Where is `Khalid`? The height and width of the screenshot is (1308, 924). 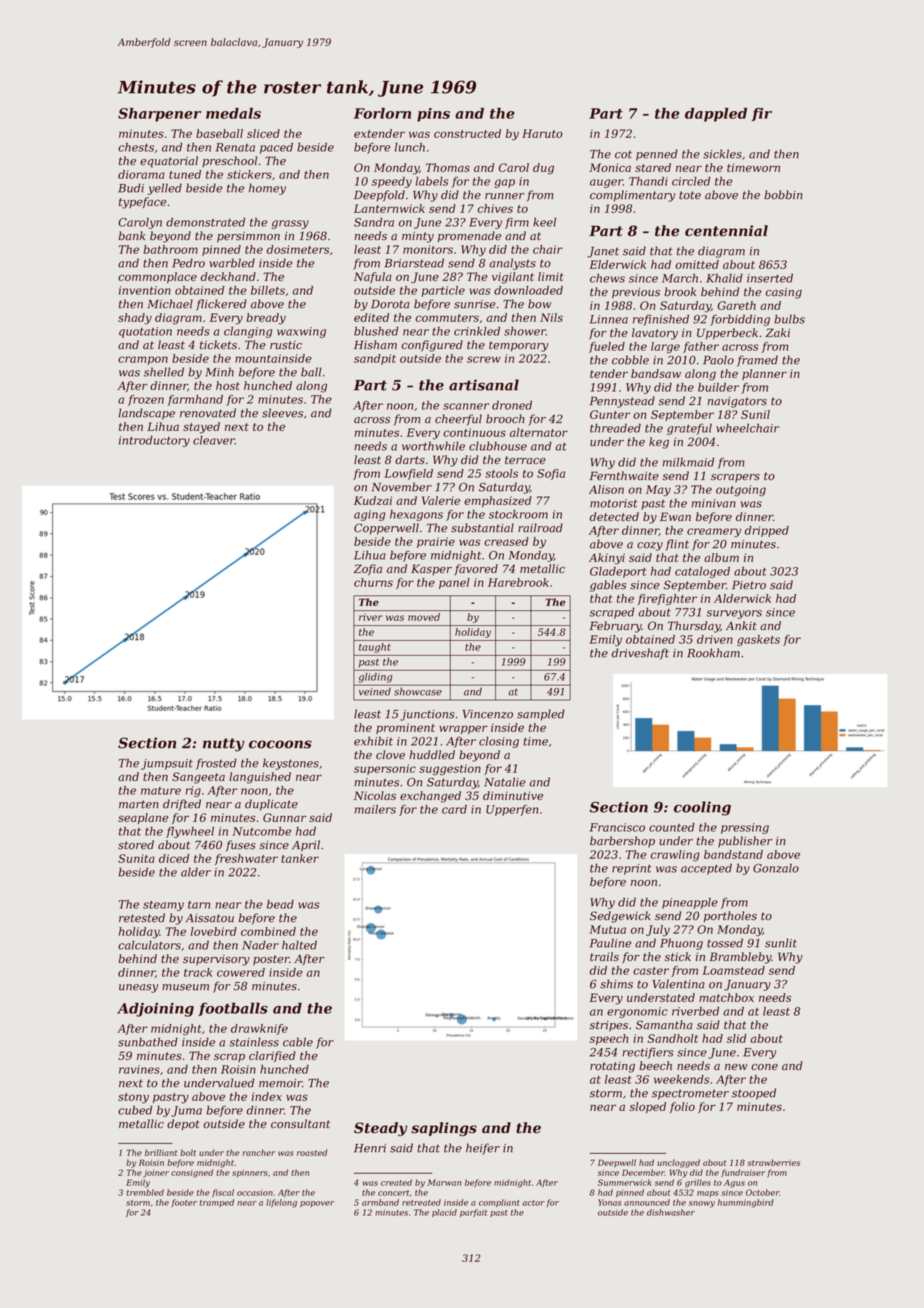
Khalid is located at coordinates (724, 278).
